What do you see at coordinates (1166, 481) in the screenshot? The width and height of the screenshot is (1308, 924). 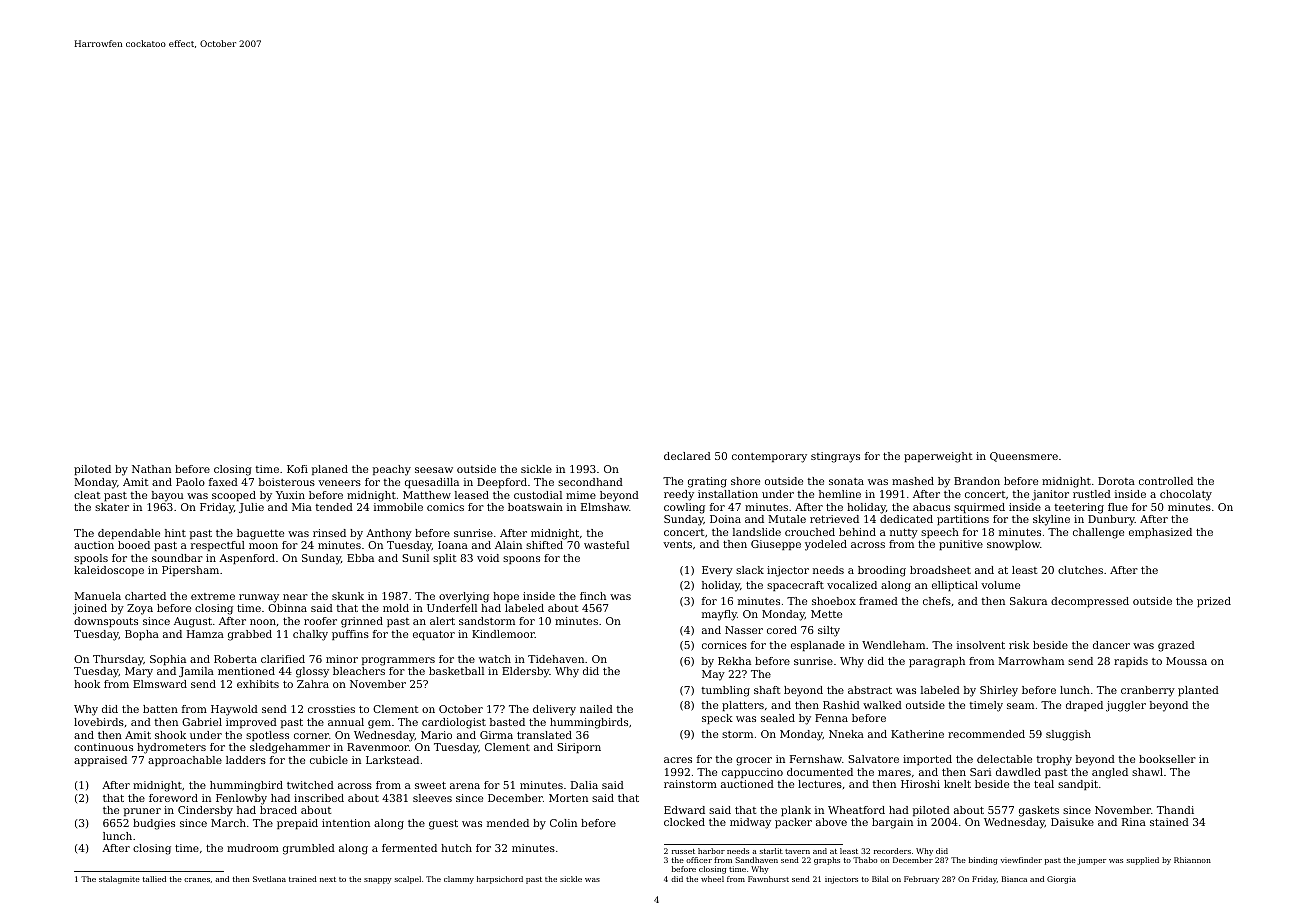 I see `controlled` at bounding box center [1166, 481].
